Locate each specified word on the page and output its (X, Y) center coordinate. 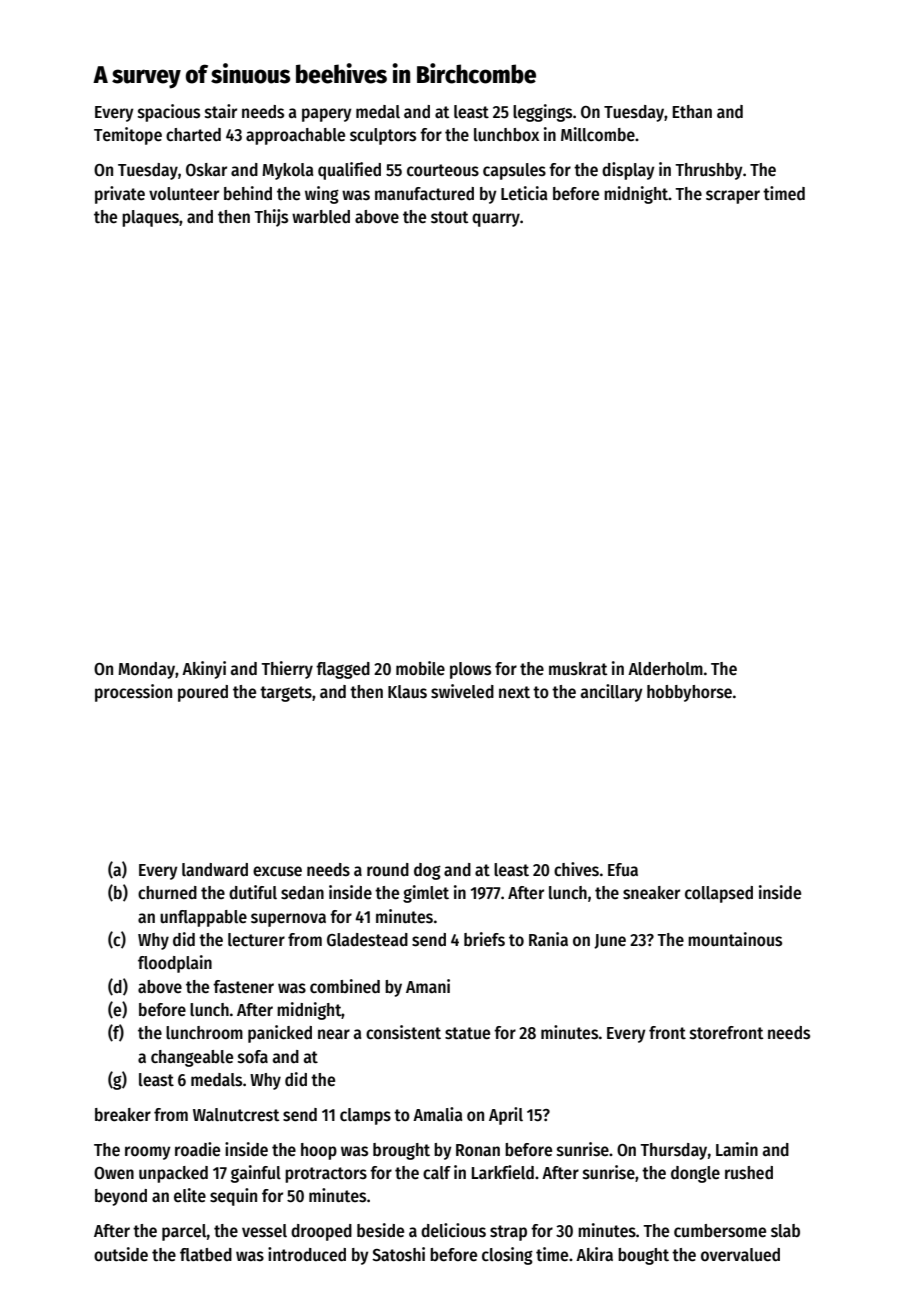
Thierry (287, 670)
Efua (623, 870)
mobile (420, 668)
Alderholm (665, 669)
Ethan (692, 111)
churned (167, 893)
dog (427, 871)
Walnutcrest (236, 1115)
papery (327, 115)
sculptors (383, 136)
